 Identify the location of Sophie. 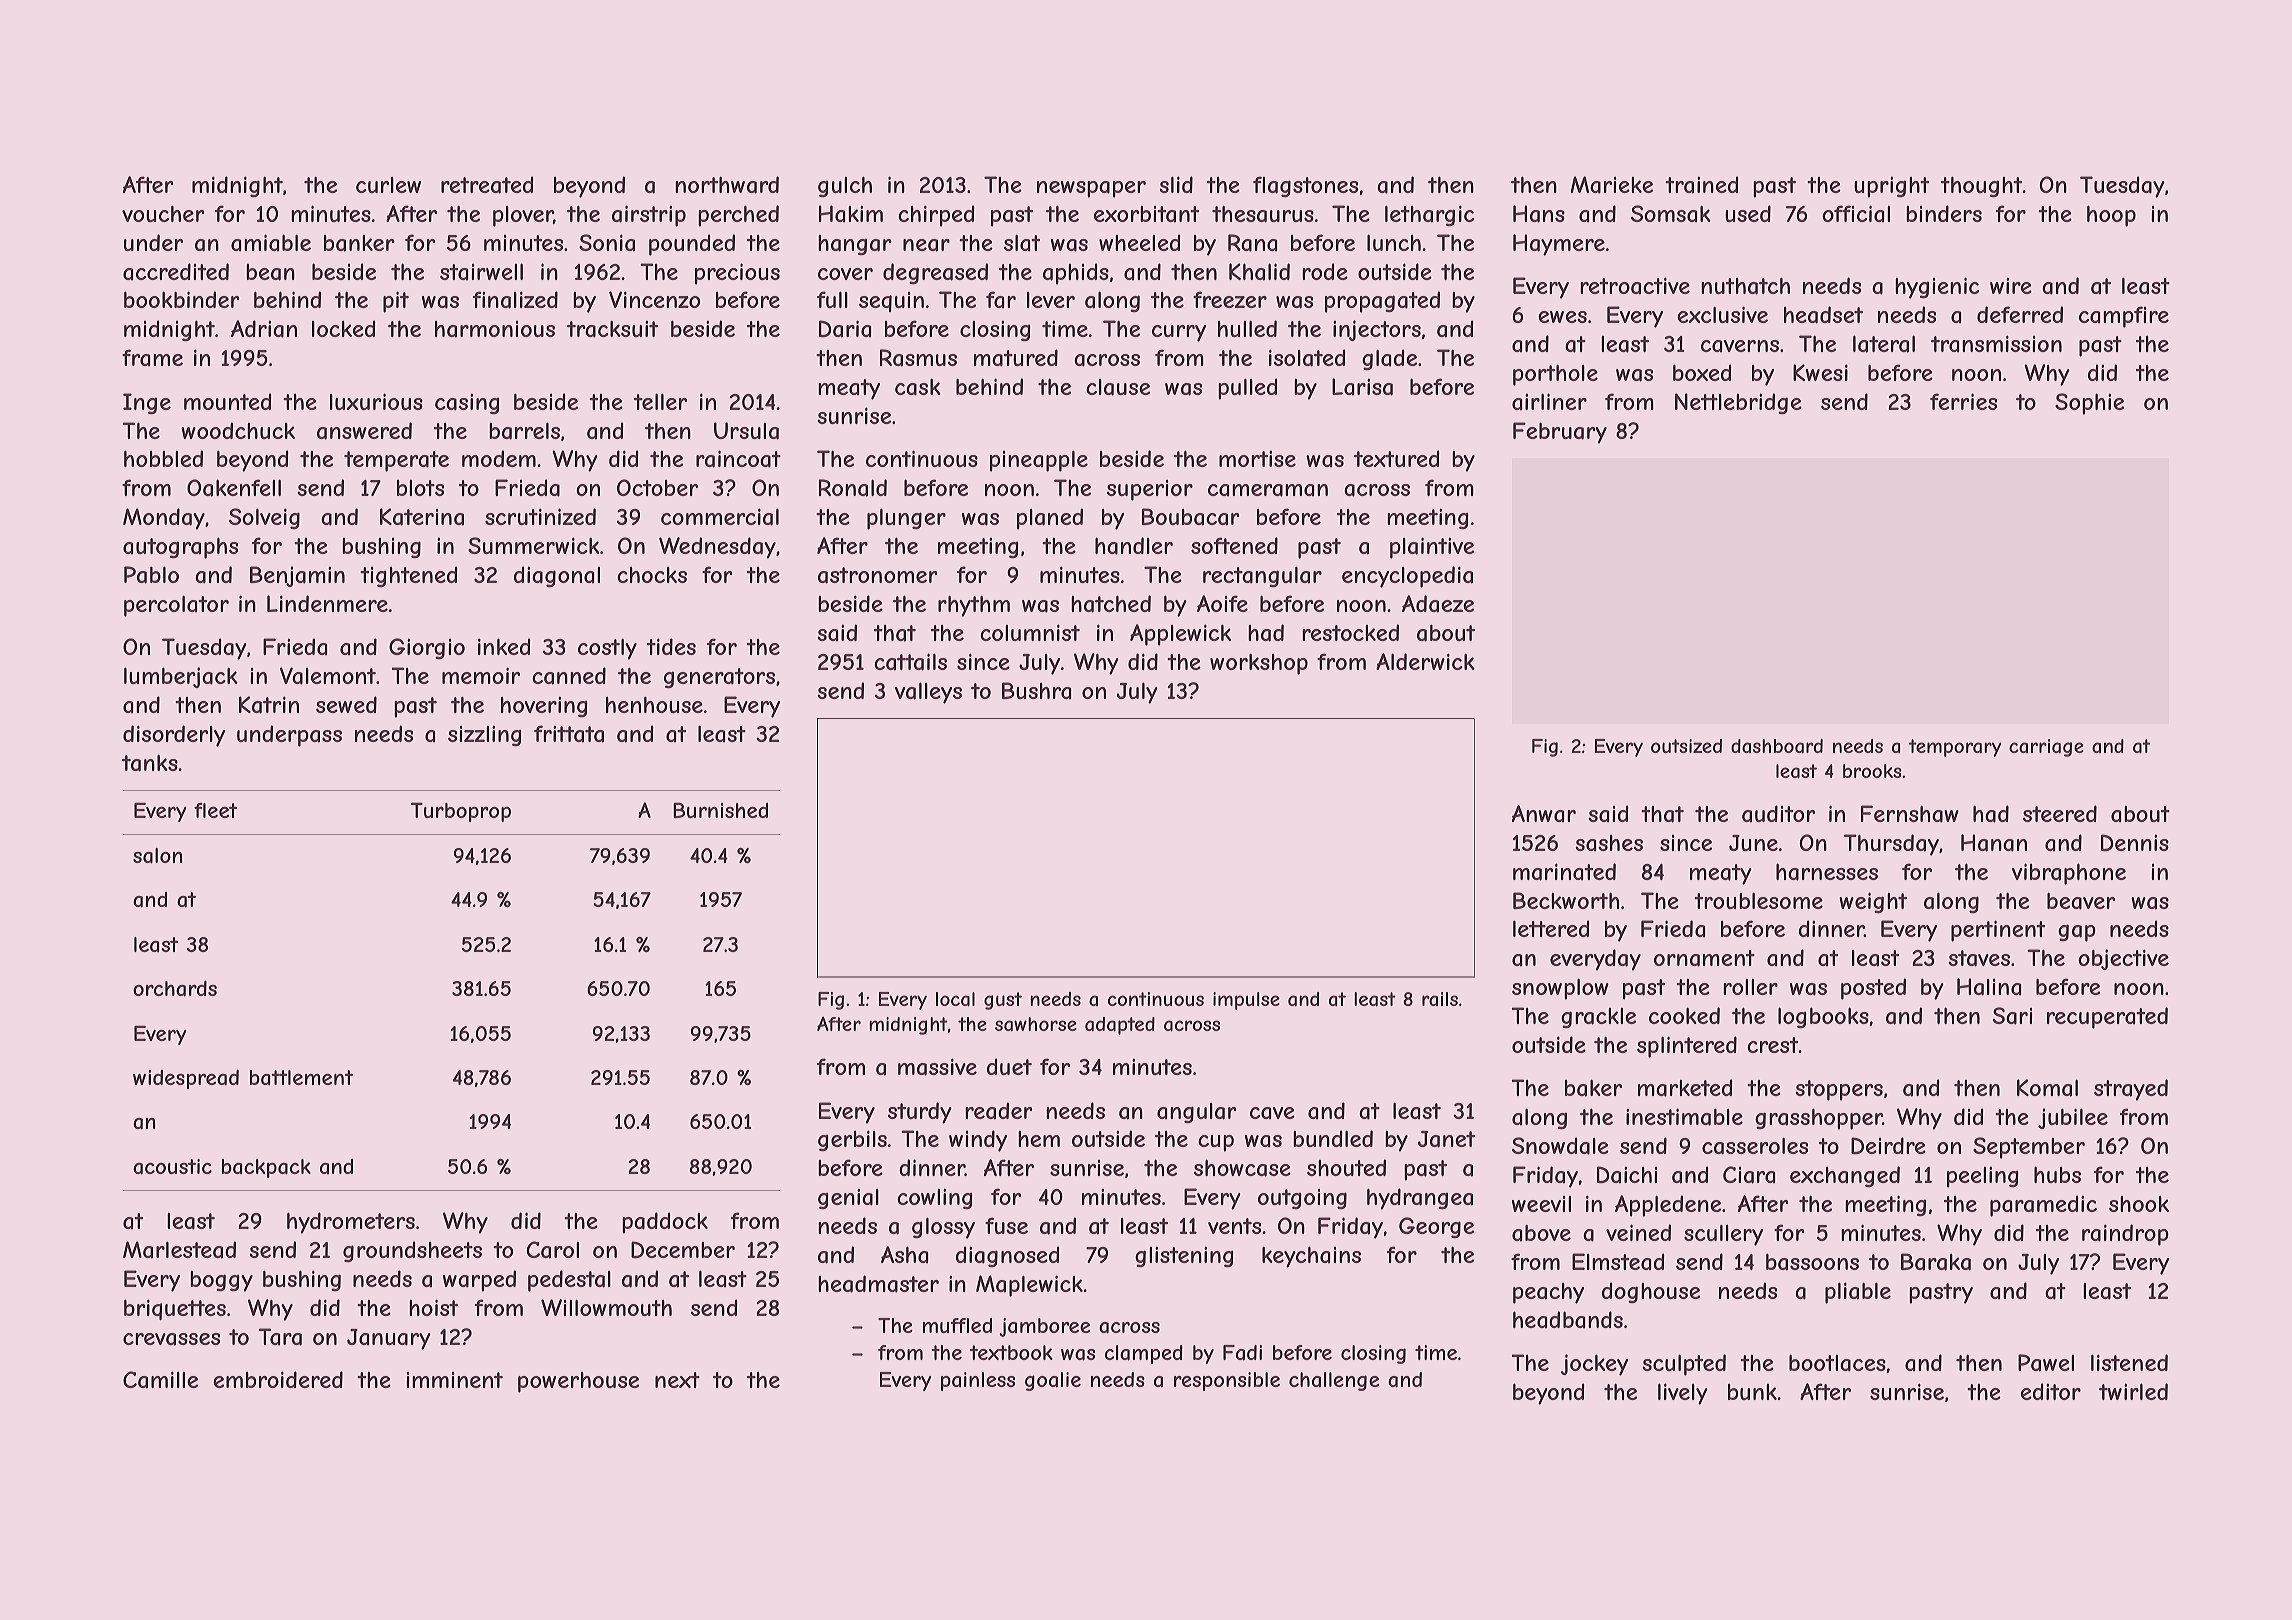
(2089, 404).
